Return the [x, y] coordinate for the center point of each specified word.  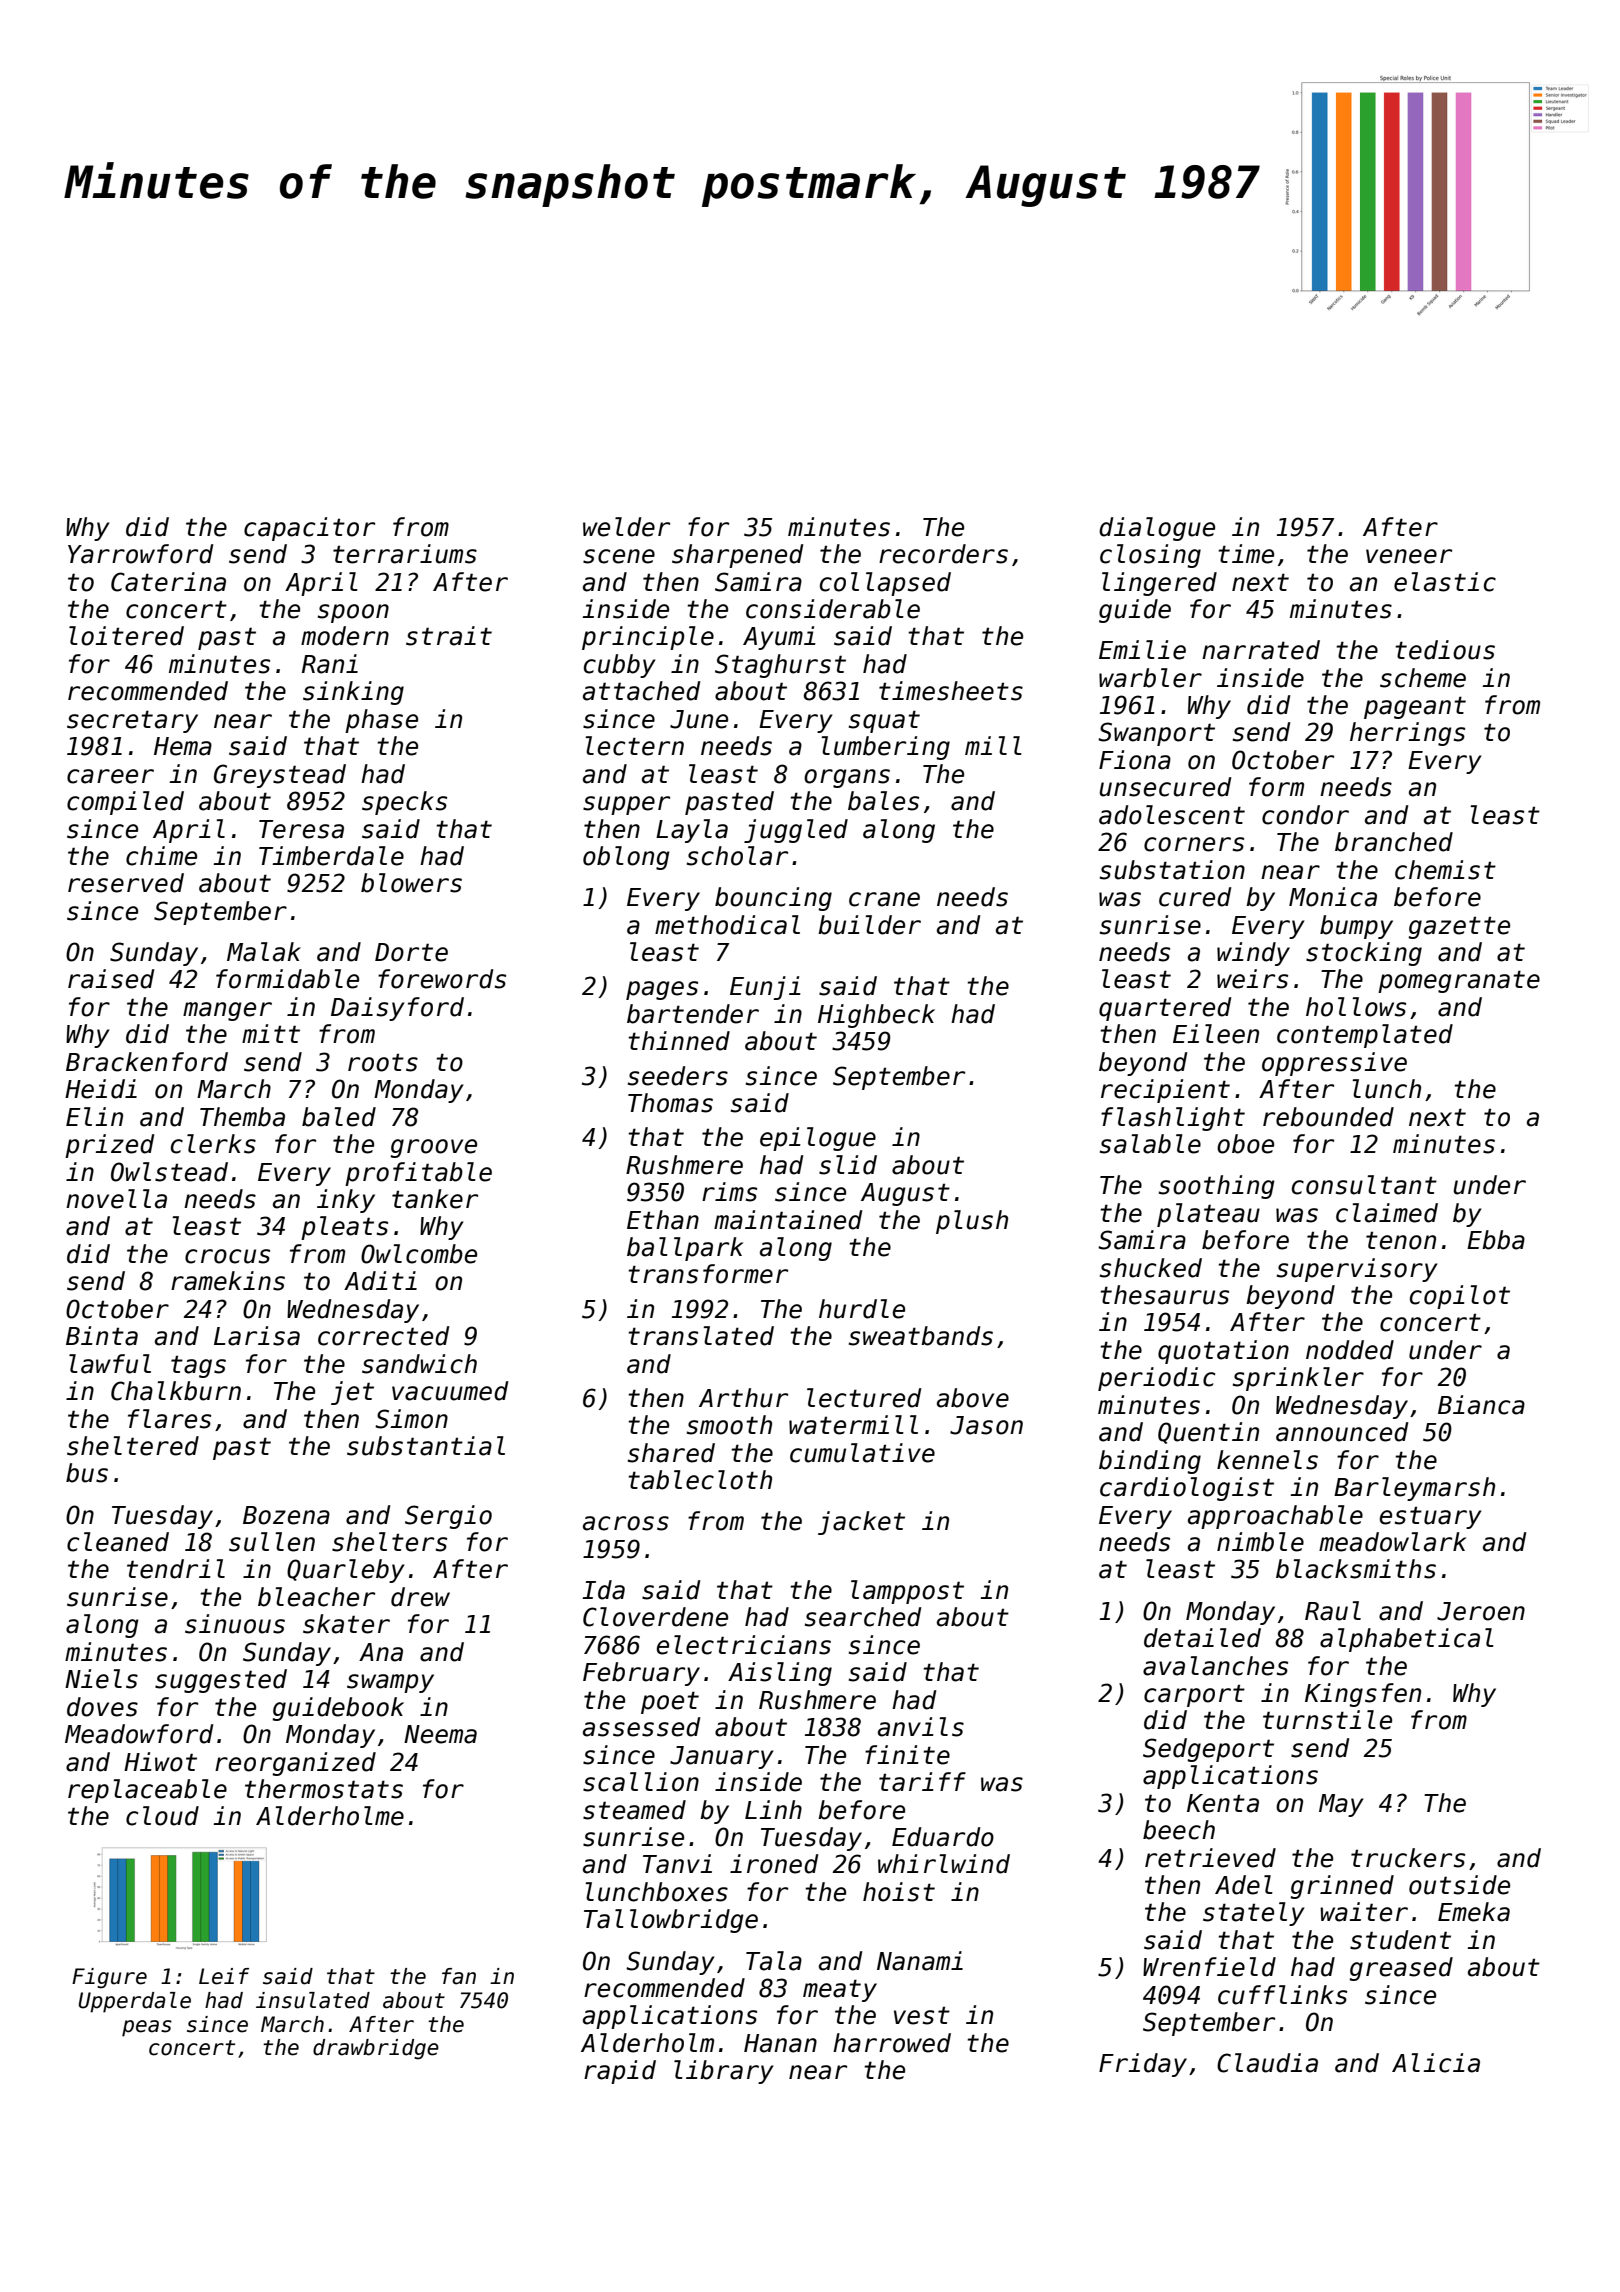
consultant [1364, 1185]
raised [111, 979]
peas [147, 2028]
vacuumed [450, 1391]
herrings [1407, 734]
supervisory [1357, 1270]
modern [345, 636]
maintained [788, 1220]
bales [883, 801]
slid [848, 1165]
